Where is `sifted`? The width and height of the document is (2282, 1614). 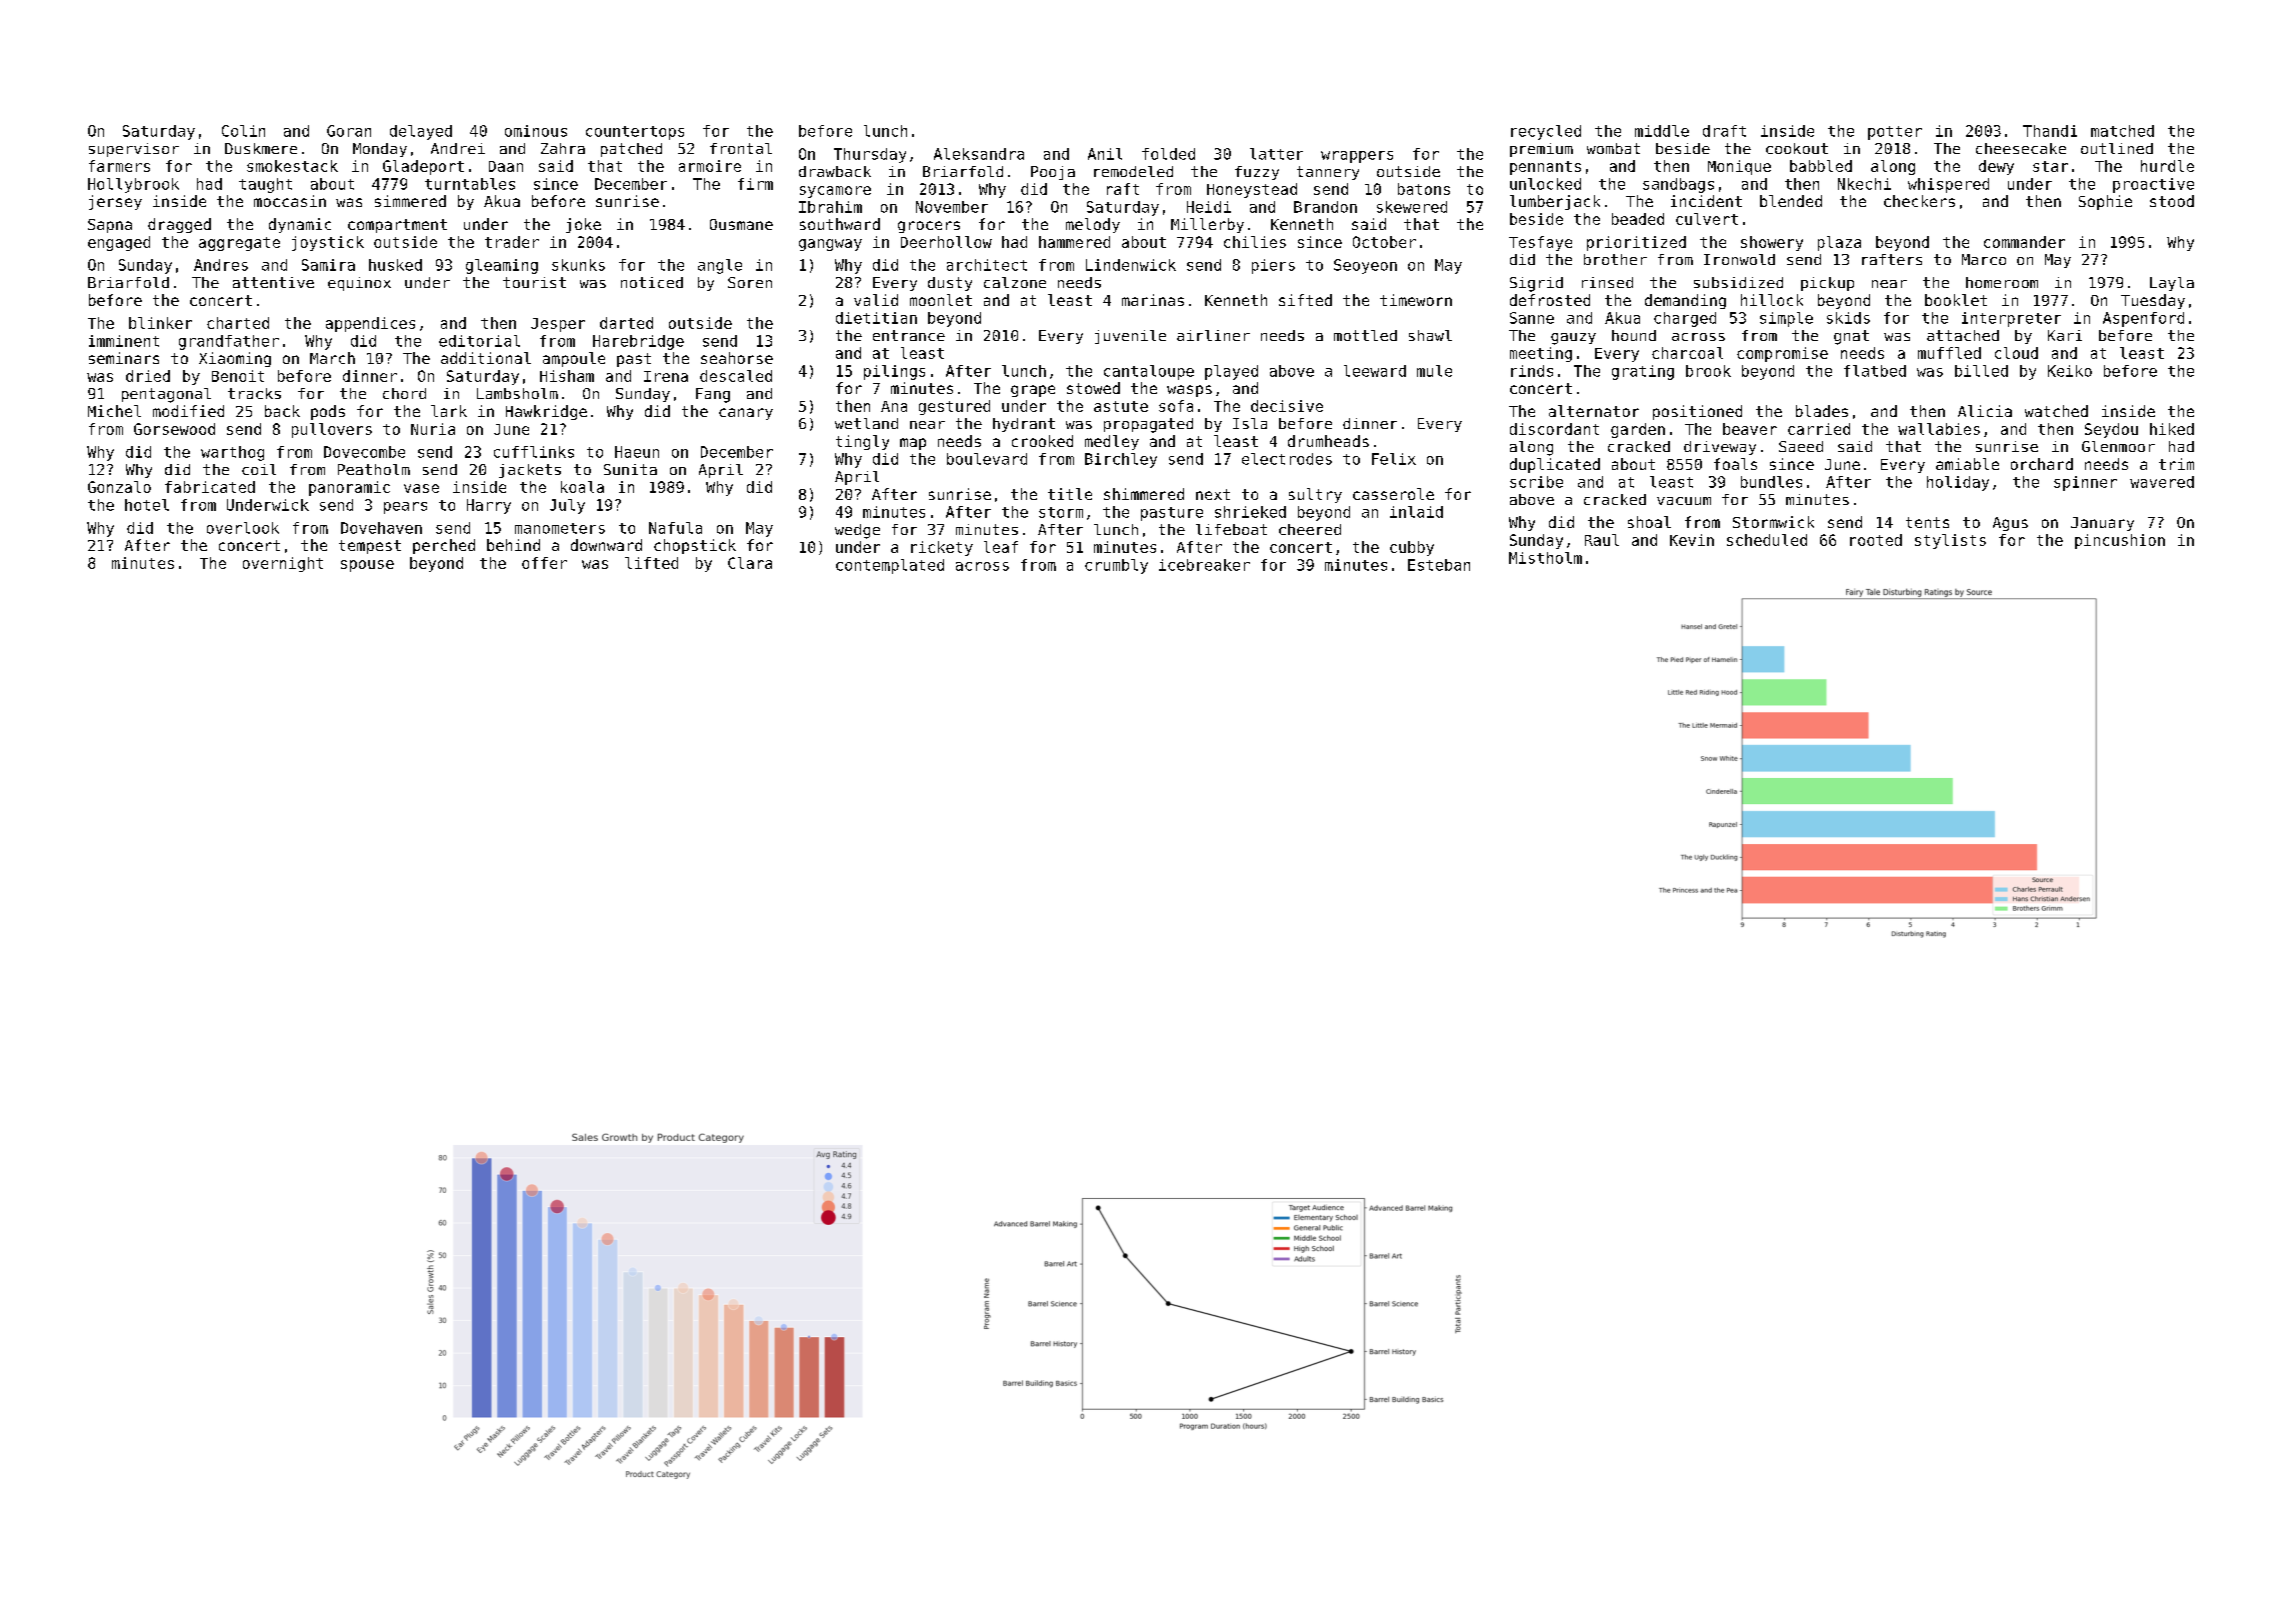
sifted is located at coordinates (1305, 300).
